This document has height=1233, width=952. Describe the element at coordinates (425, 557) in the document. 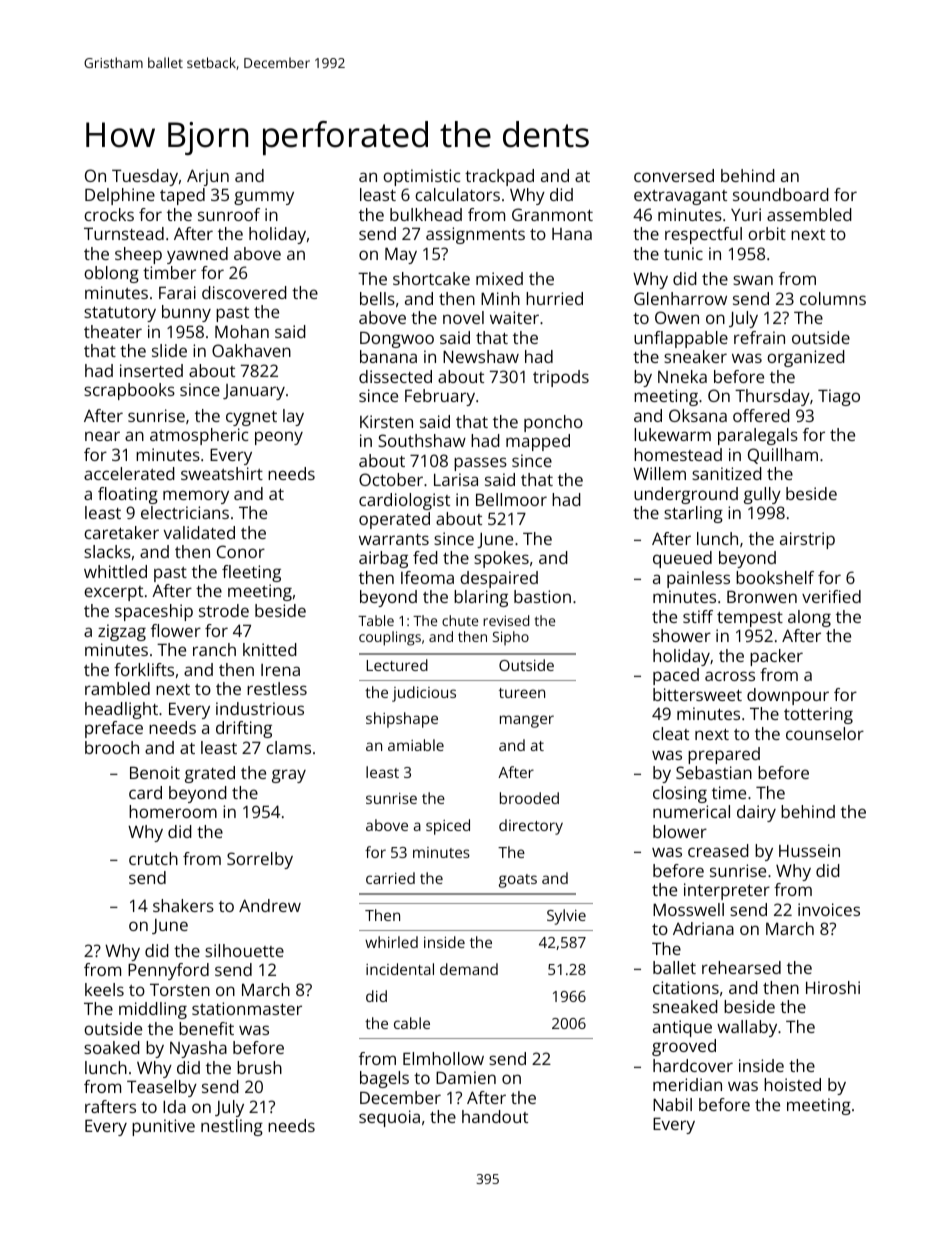

I see `fed` at that location.
